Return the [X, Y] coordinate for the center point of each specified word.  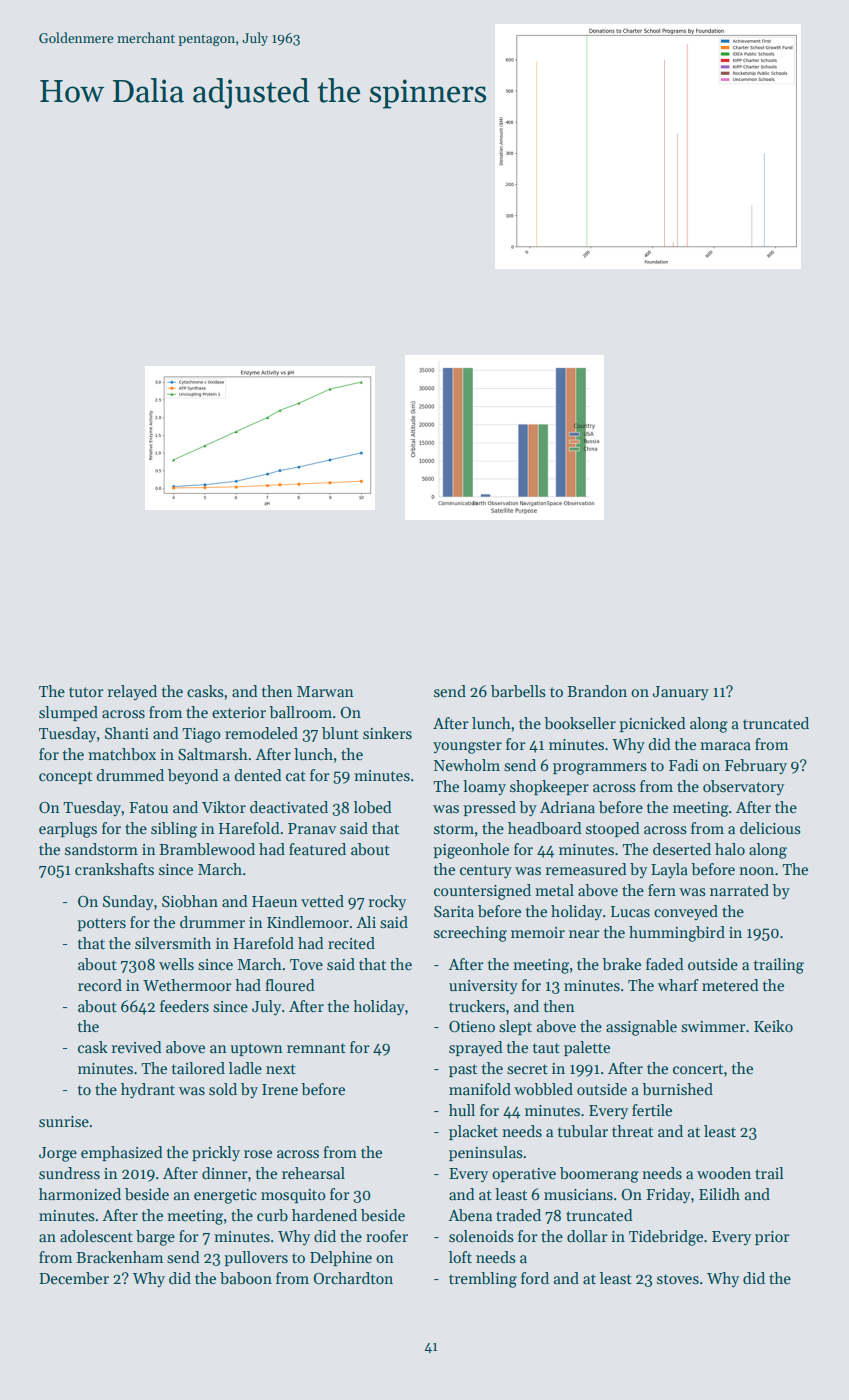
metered [730, 985]
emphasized [122, 1153]
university [483, 987]
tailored [198, 1068]
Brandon [597, 691]
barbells [518, 691]
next [281, 1069]
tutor [86, 692]
